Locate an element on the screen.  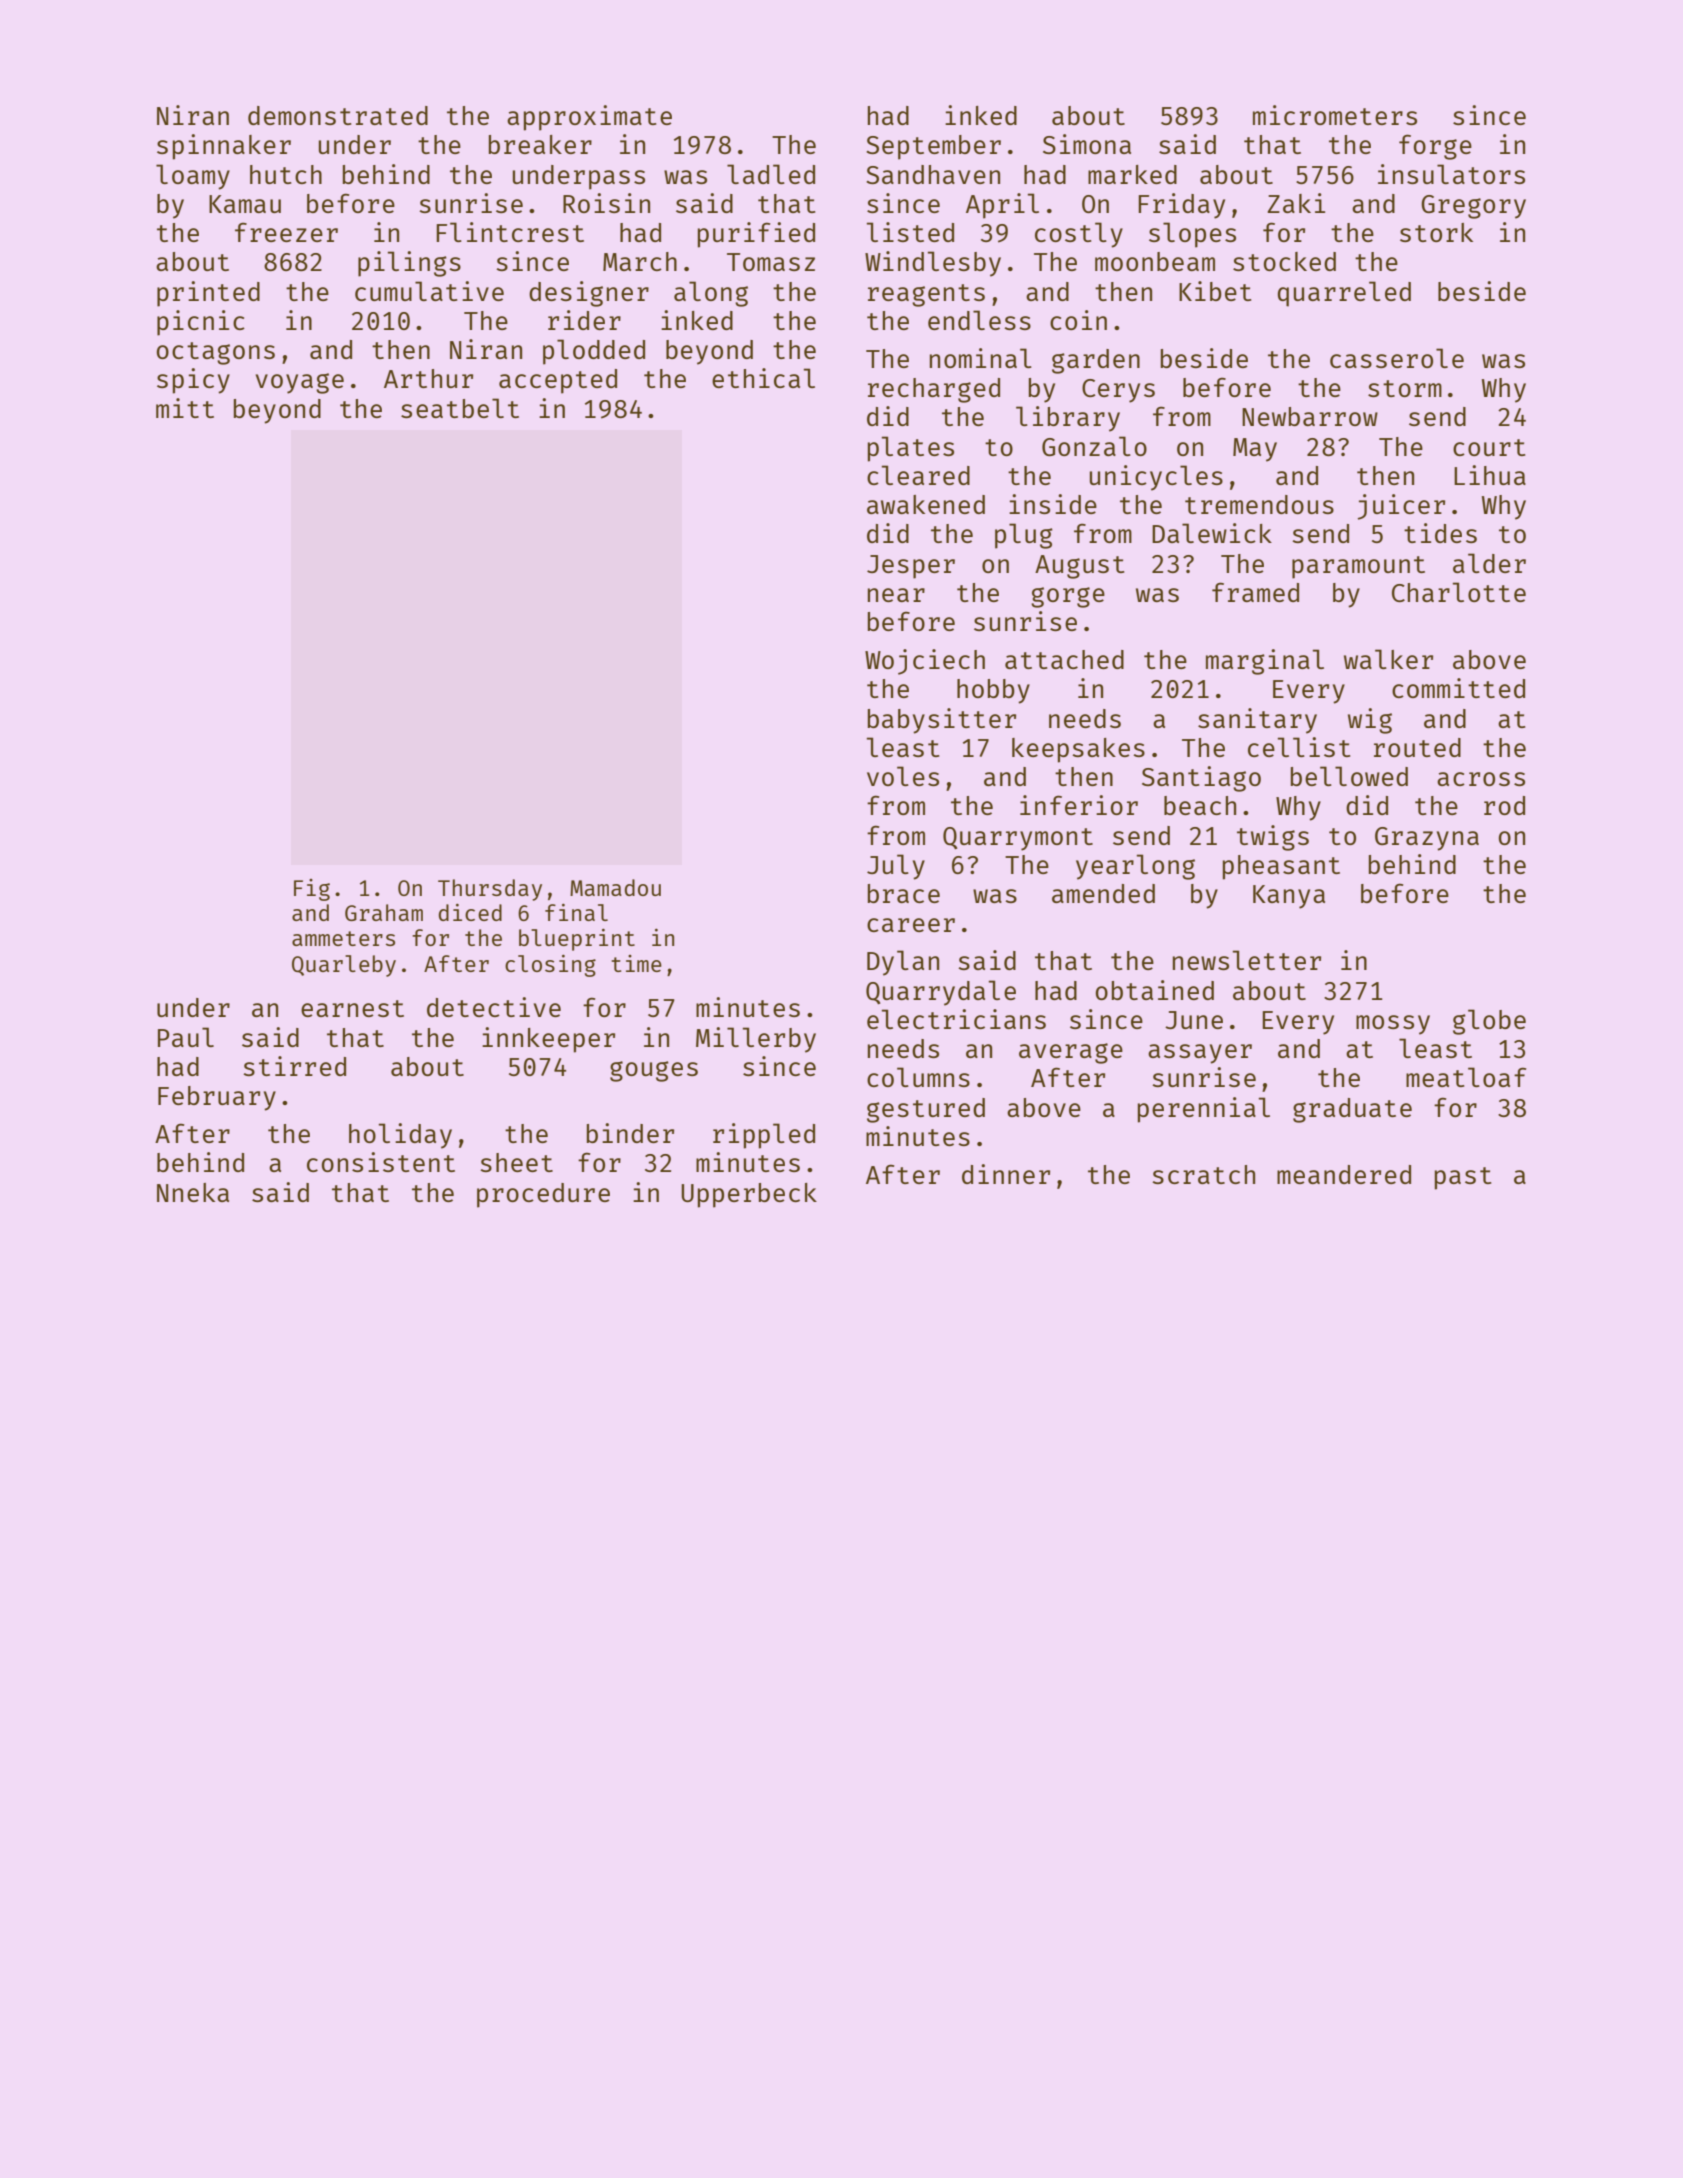
voyage is located at coordinates (300, 383).
